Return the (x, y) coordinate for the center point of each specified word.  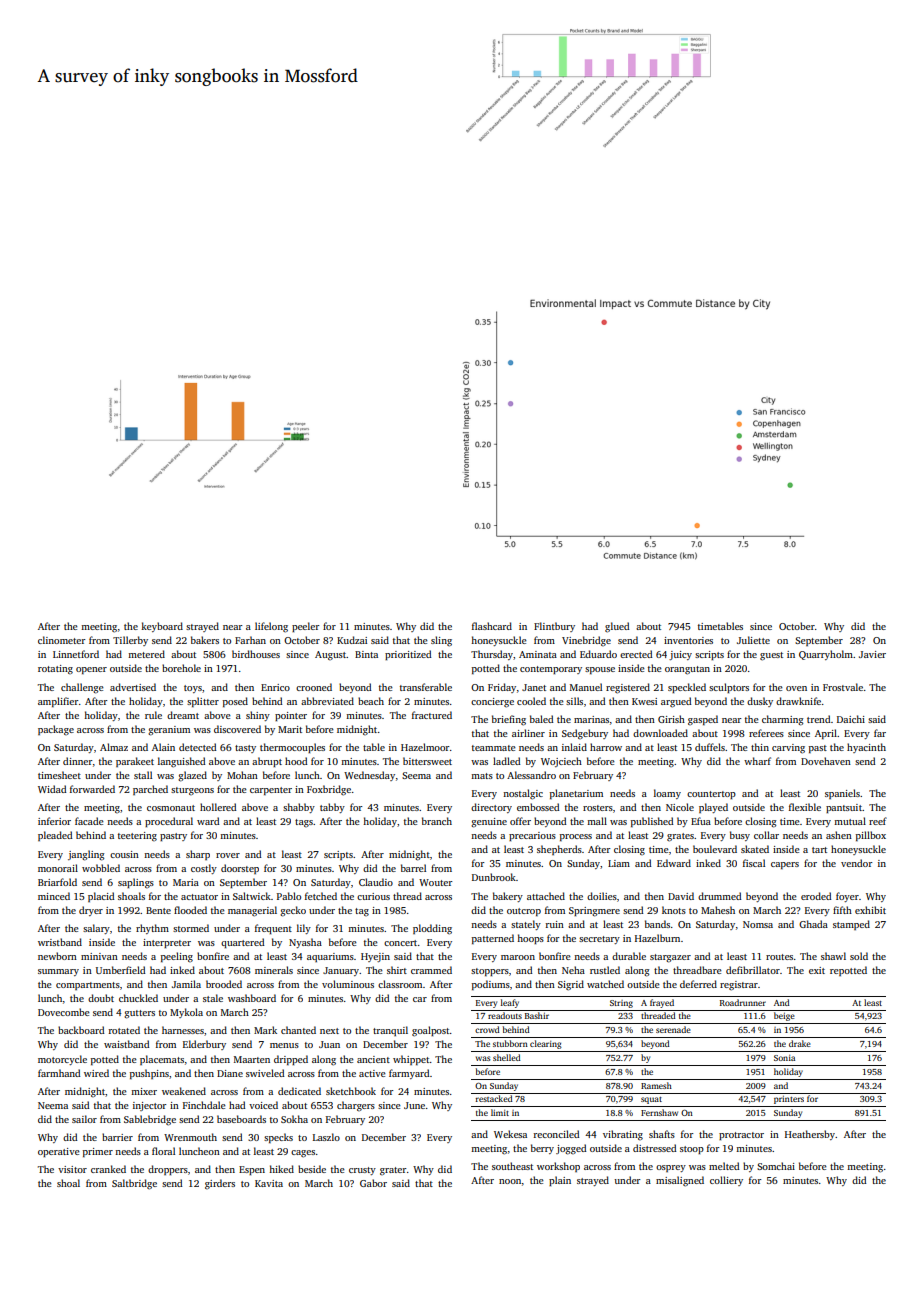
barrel (413, 868)
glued (617, 627)
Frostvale (843, 687)
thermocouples (292, 748)
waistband (126, 1044)
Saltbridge (134, 1184)
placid (101, 897)
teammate (494, 748)
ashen (839, 835)
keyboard (162, 627)
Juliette (753, 640)
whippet (411, 1060)
